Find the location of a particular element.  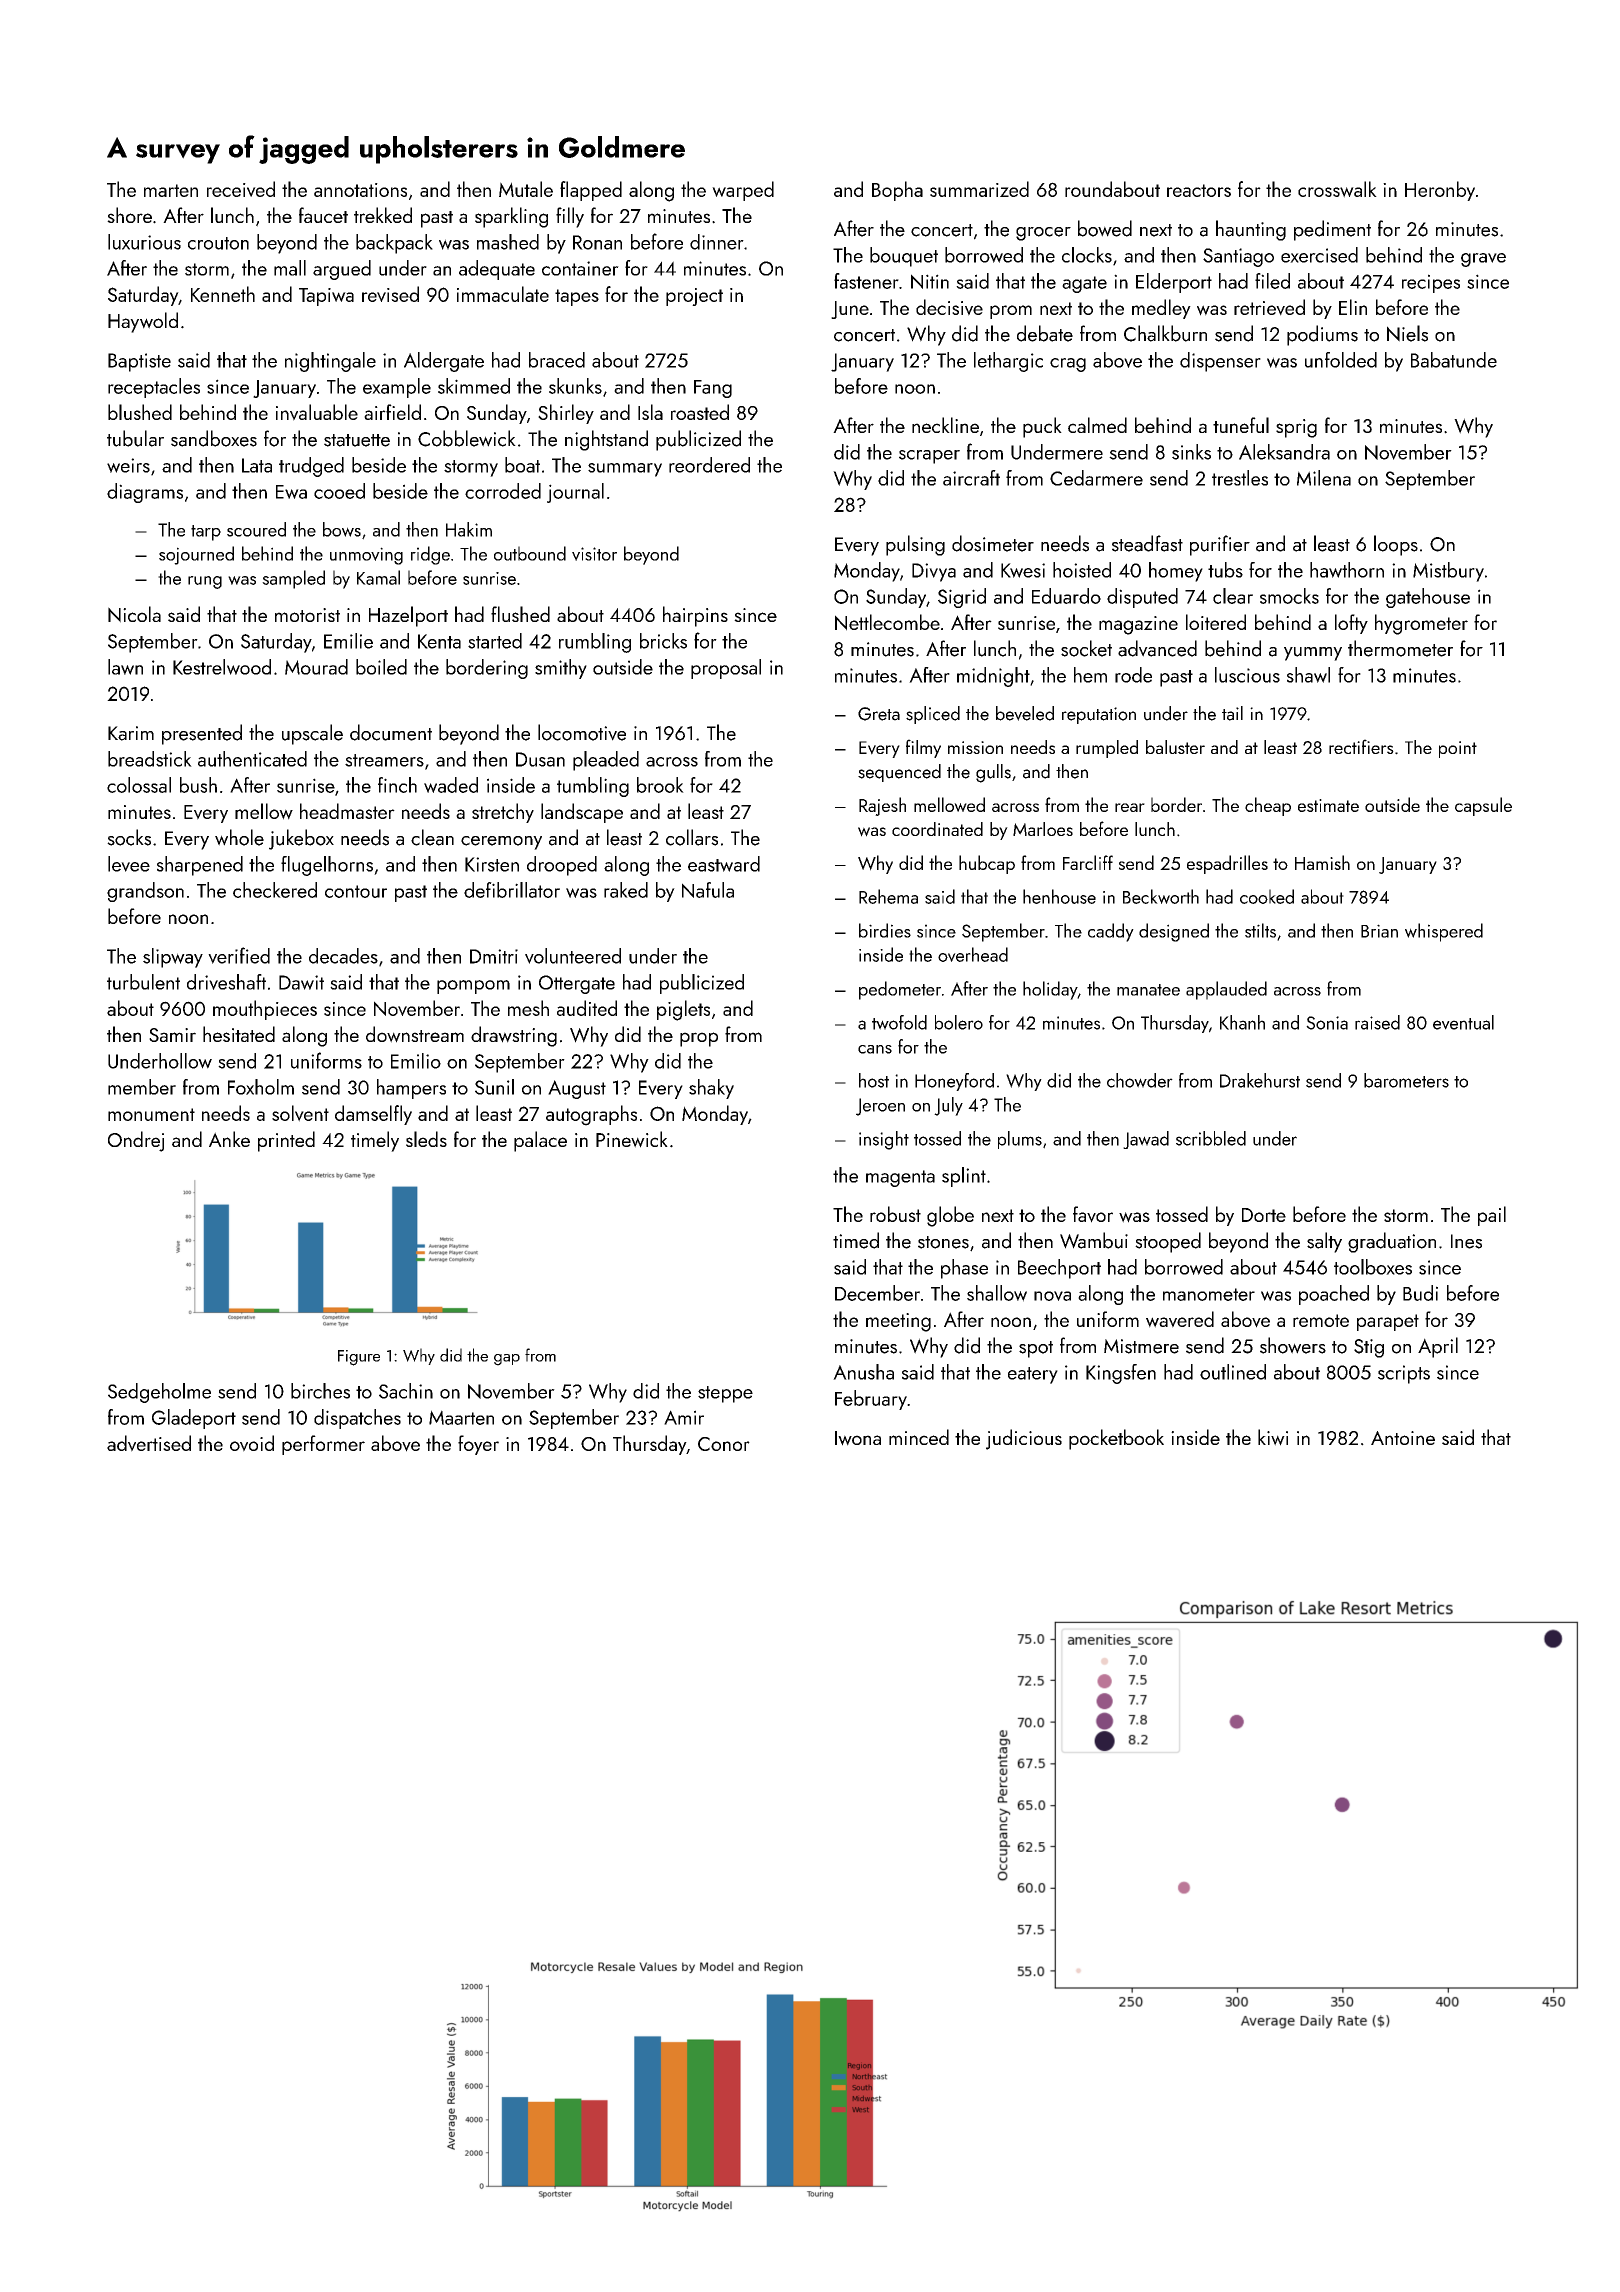

lawn is located at coordinates (125, 667).
